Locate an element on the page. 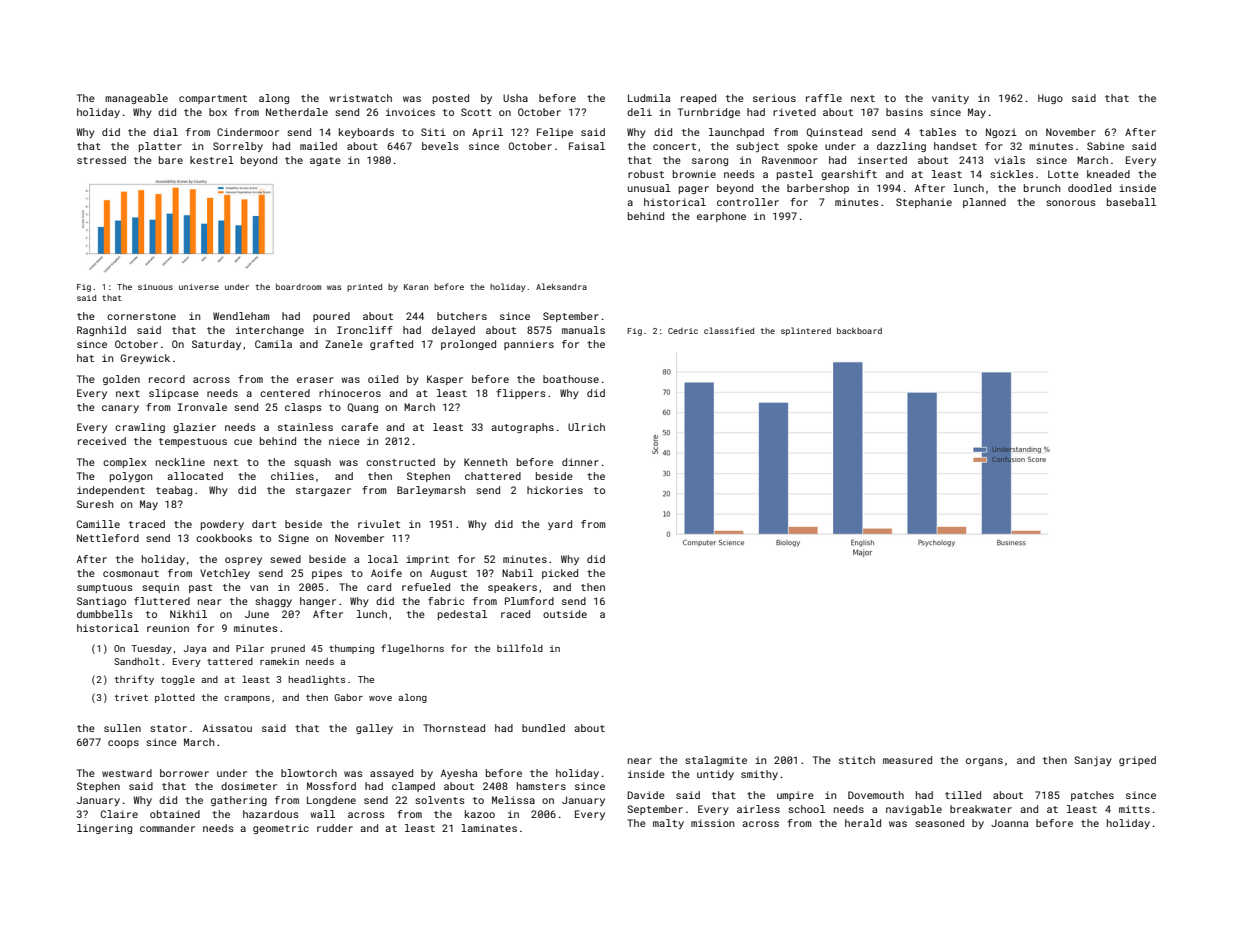 The image size is (1233, 952). printed is located at coordinates (364, 288).
